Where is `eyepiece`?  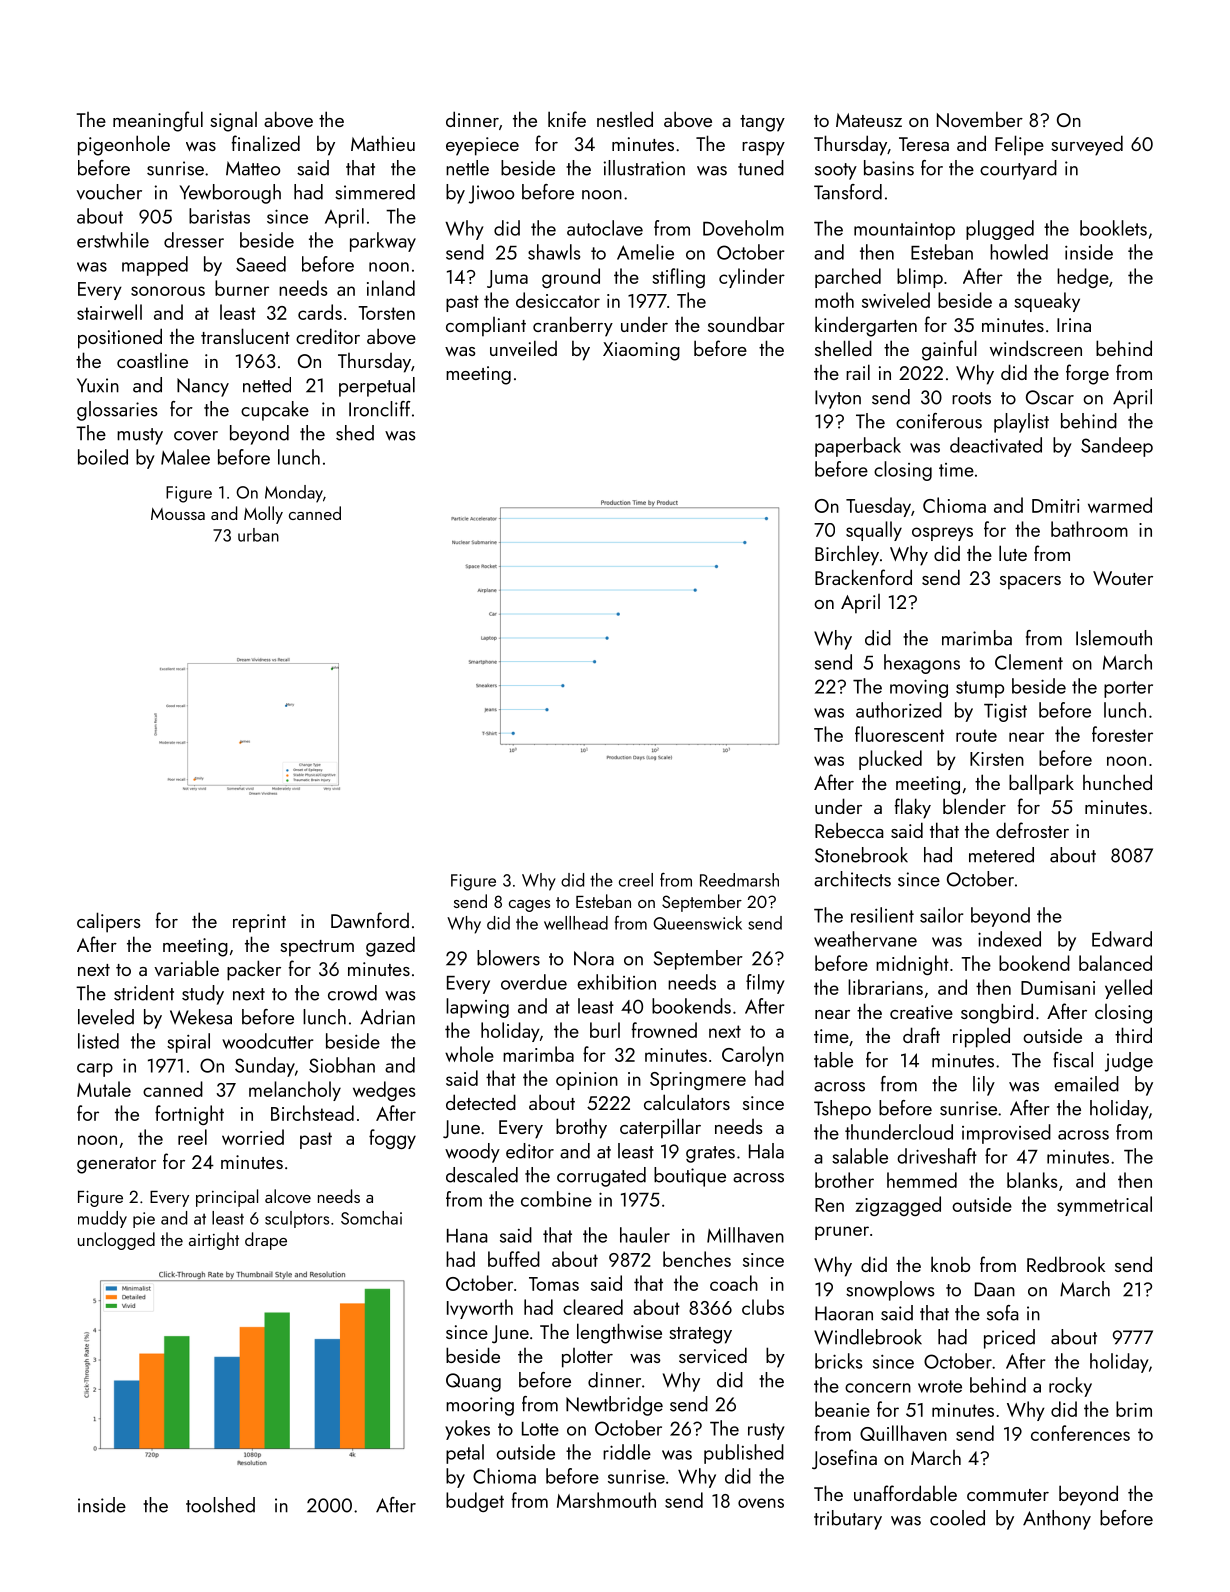 eyepiece is located at coordinates (482, 146).
